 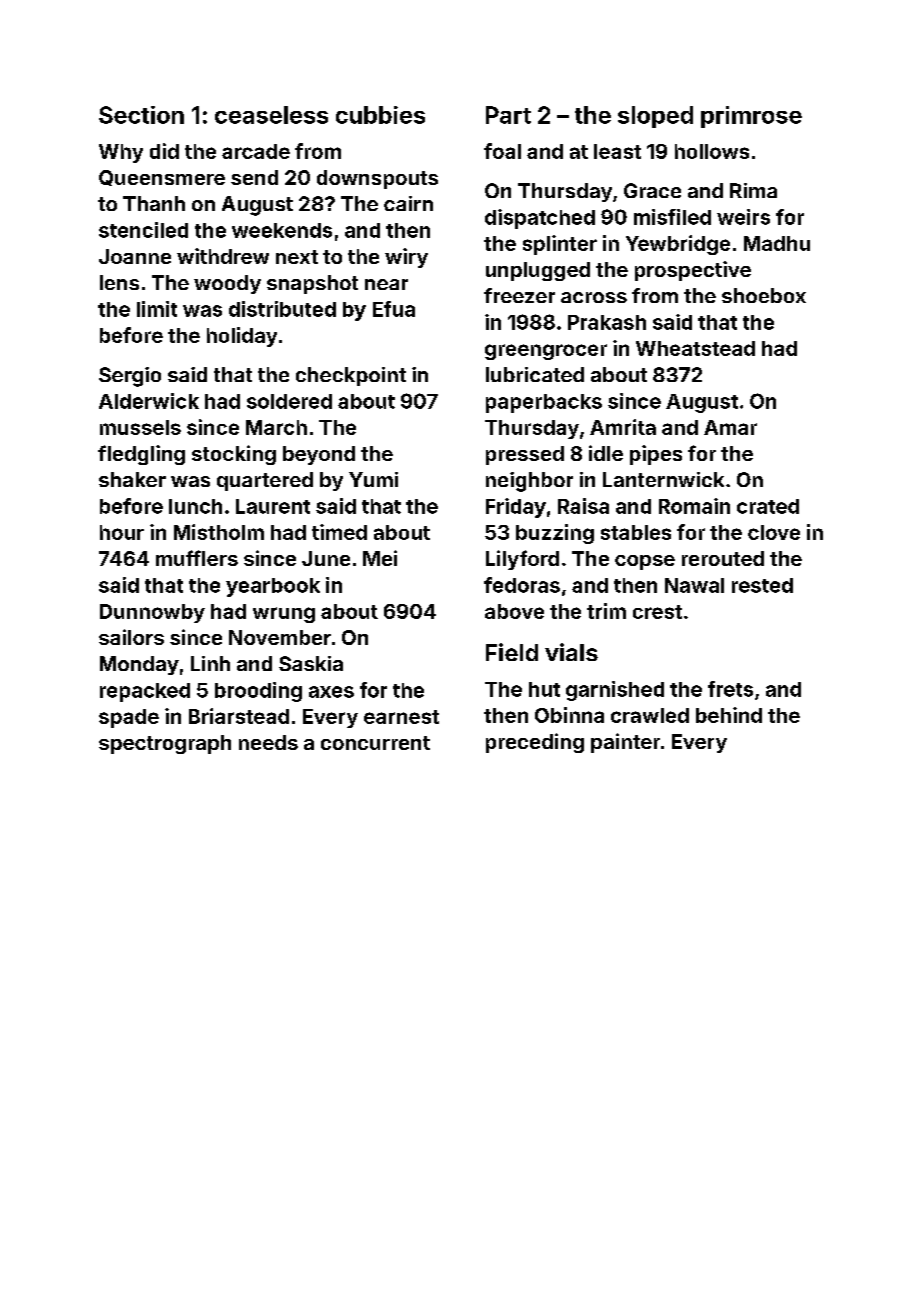 What do you see at coordinates (162, 178) in the image?
I see `Queensmere` at bounding box center [162, 178].
